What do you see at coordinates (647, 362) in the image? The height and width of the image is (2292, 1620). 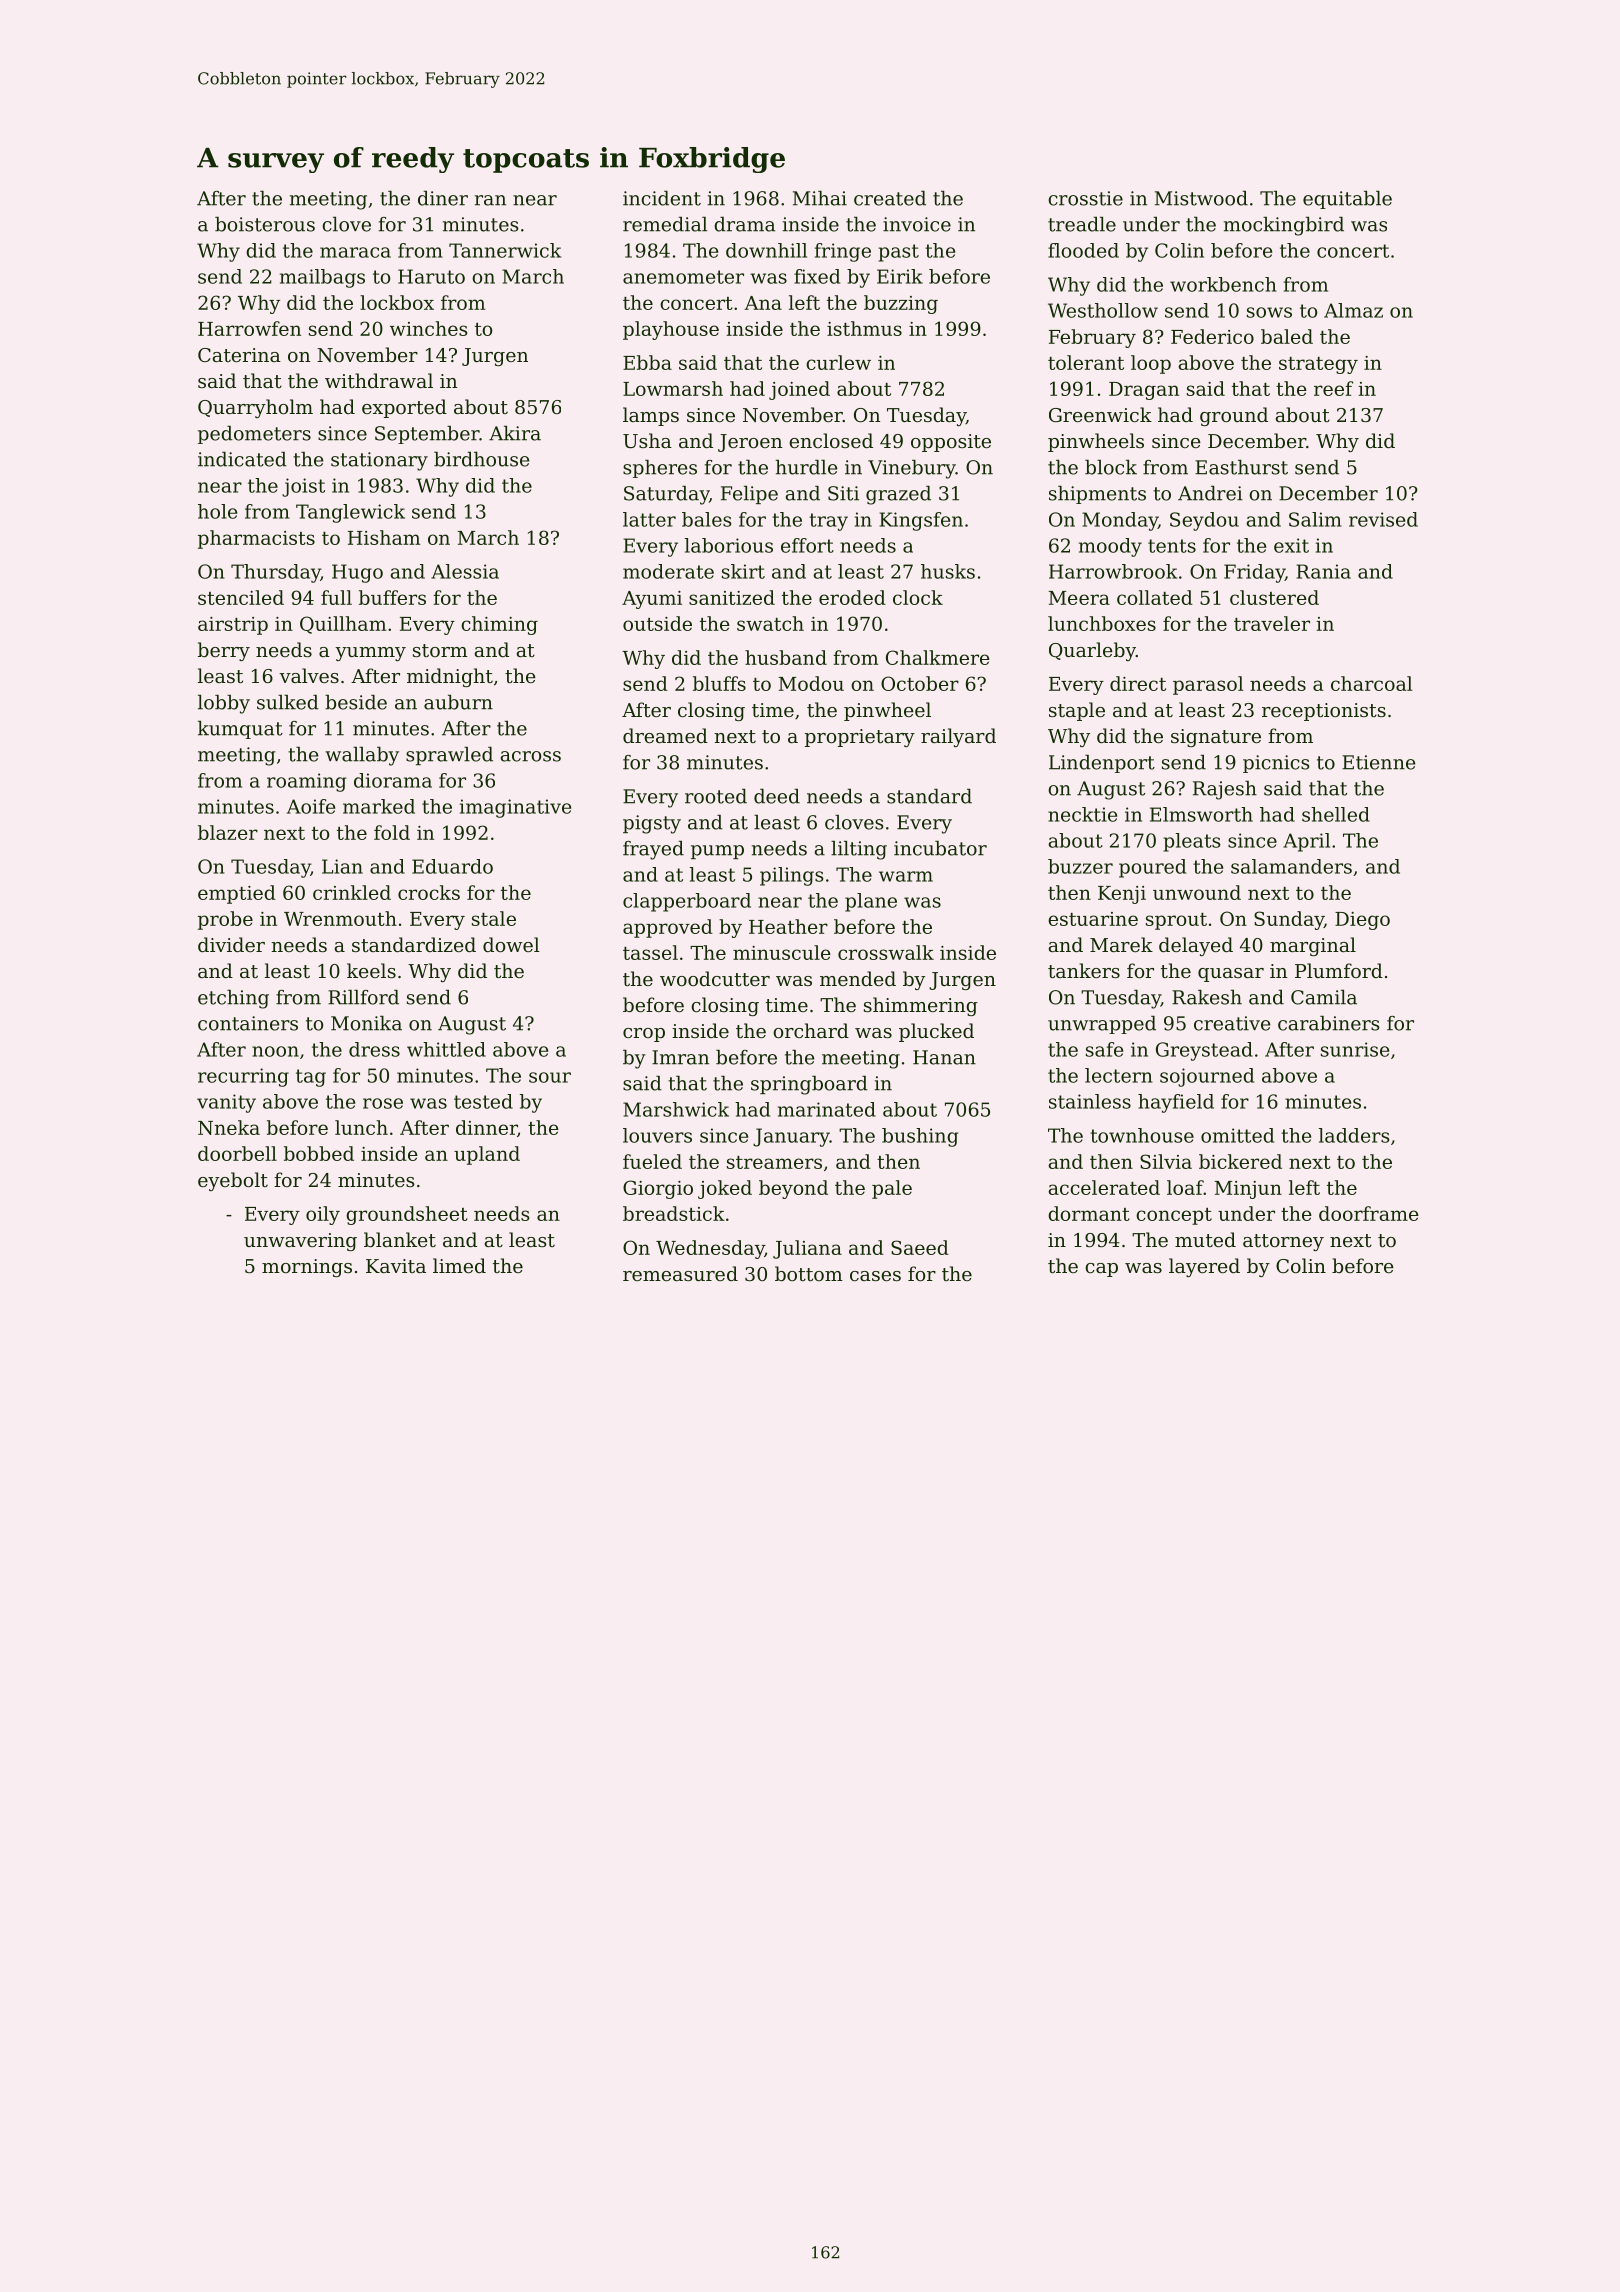 I see `Ebba` at bounding box center [647, 362].
